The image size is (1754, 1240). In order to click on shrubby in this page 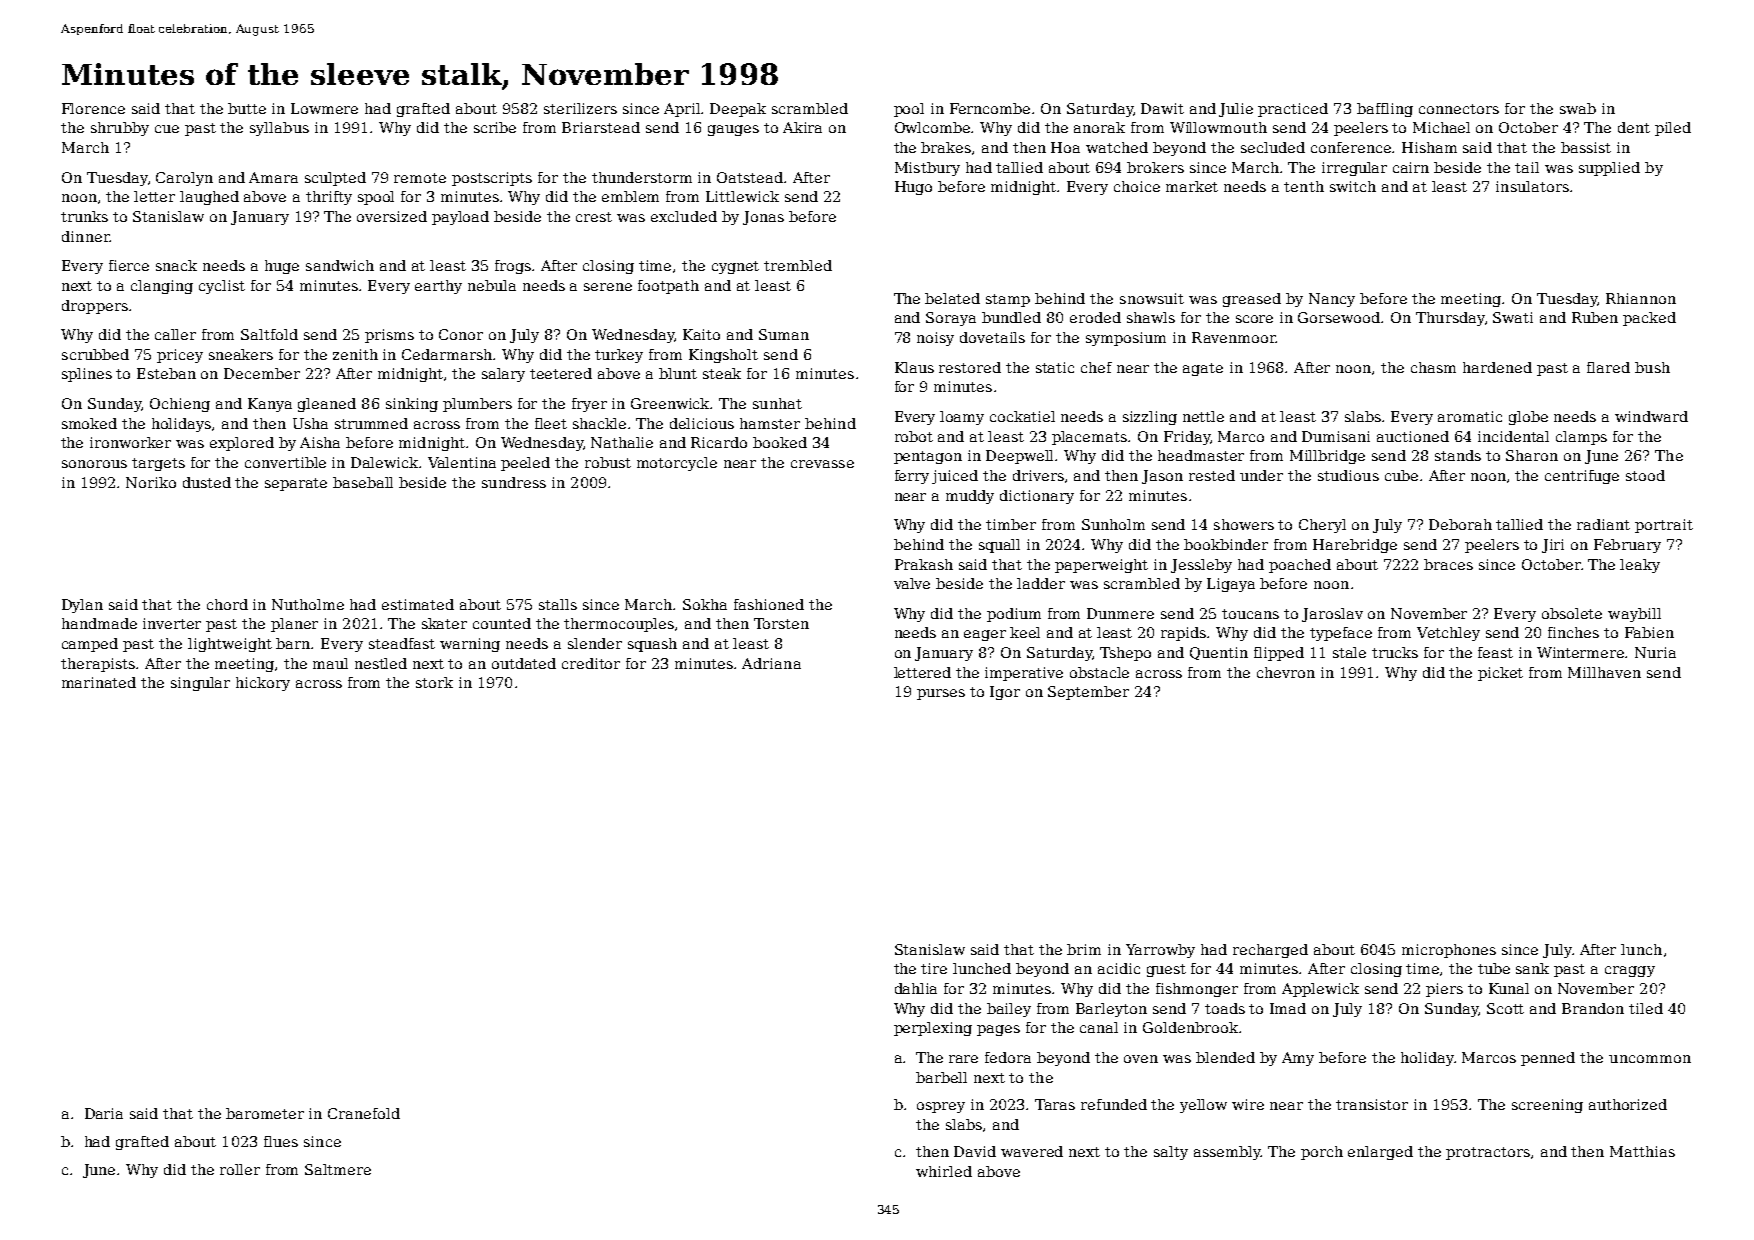, I will do `click(120, 129)`.
